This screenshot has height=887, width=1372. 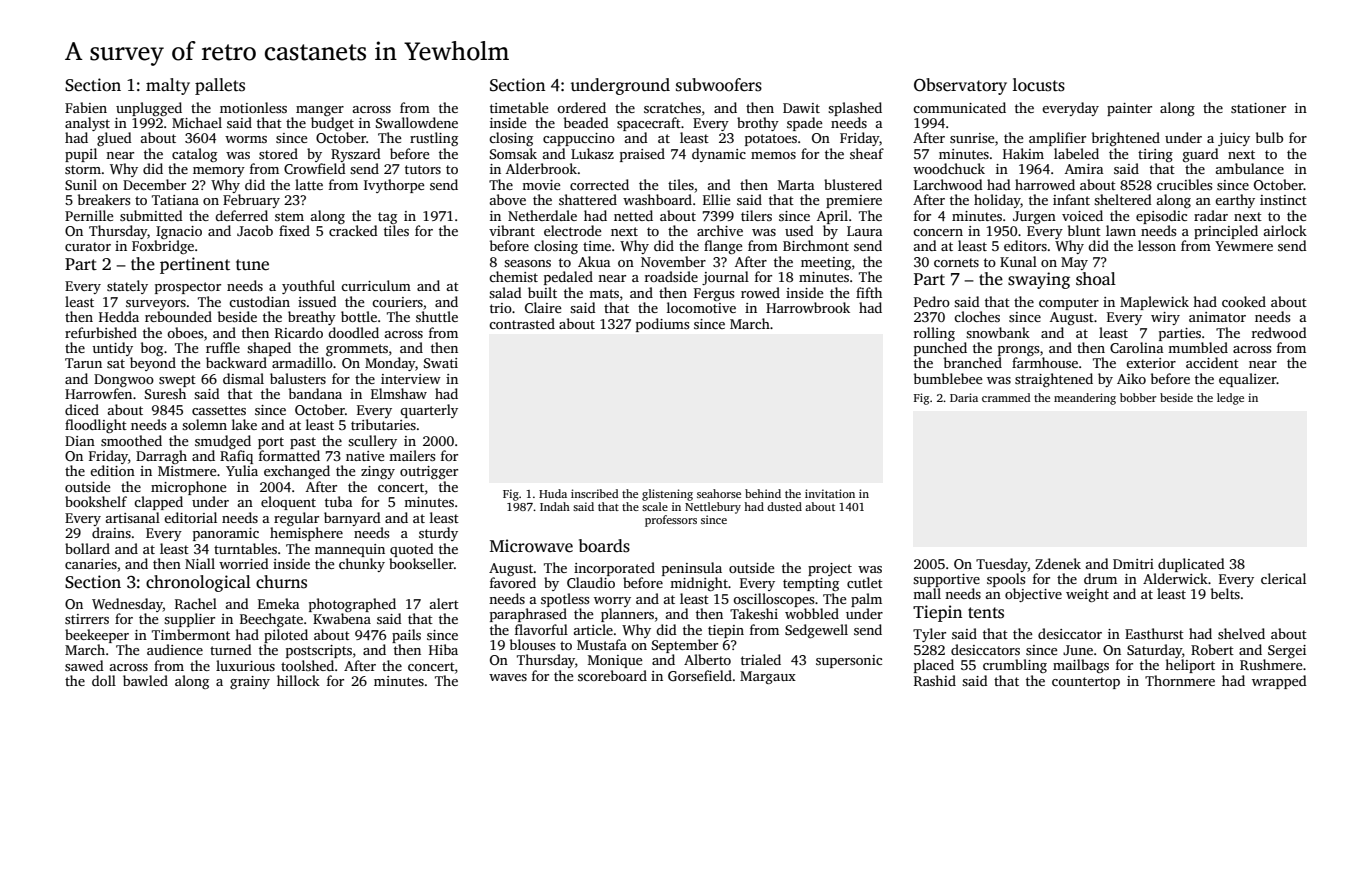 What do you see at coordinates (508, 677) in the screenshot?
I see `waves` at bounding box center [508, 677].
